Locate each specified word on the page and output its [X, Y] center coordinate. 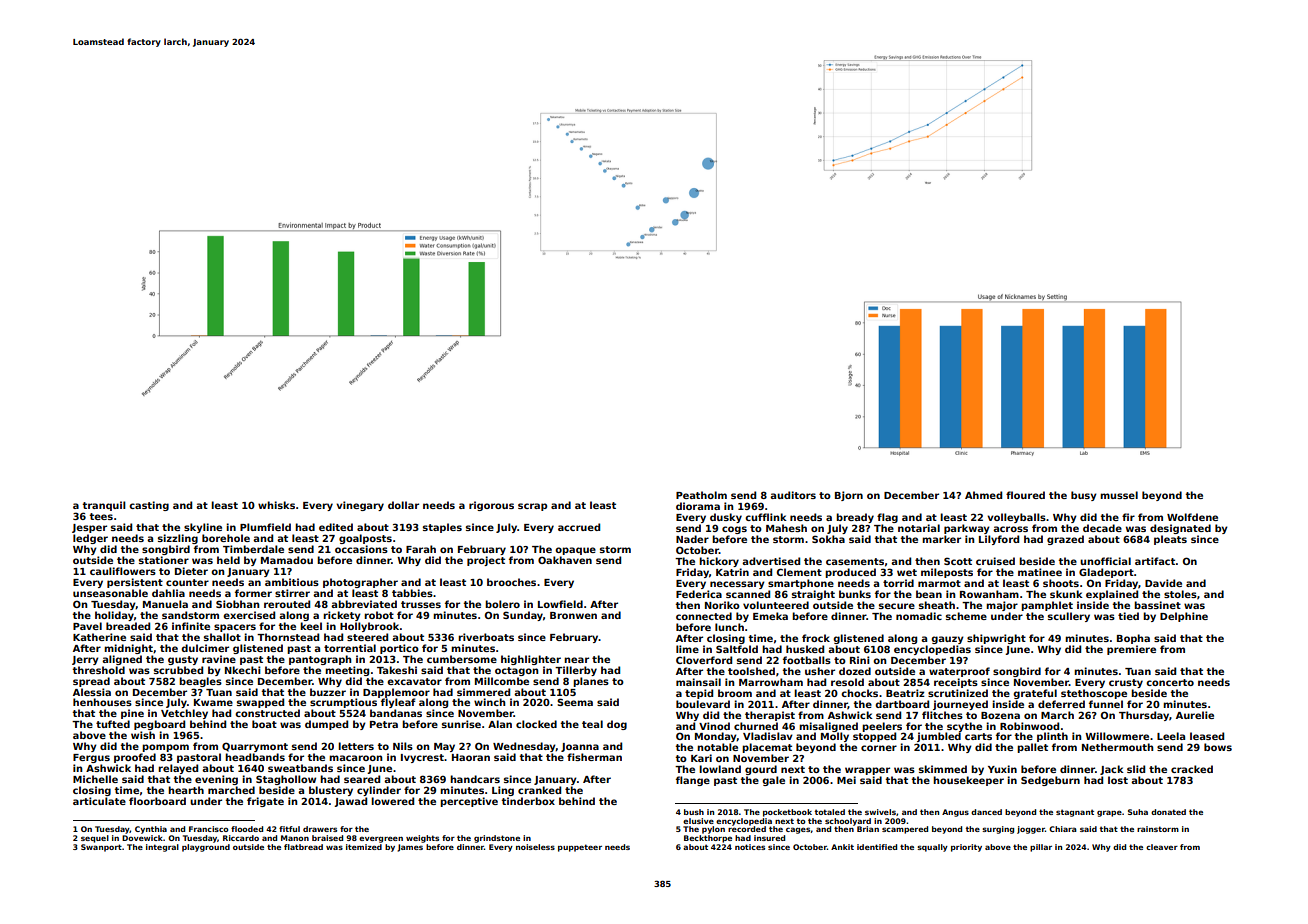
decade [1102, 528]
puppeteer [580, 848]
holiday [114, 616]
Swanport [101, 848]
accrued [579, 527]
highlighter [531, 660]
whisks [276, 505]
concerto [1170, 682]
